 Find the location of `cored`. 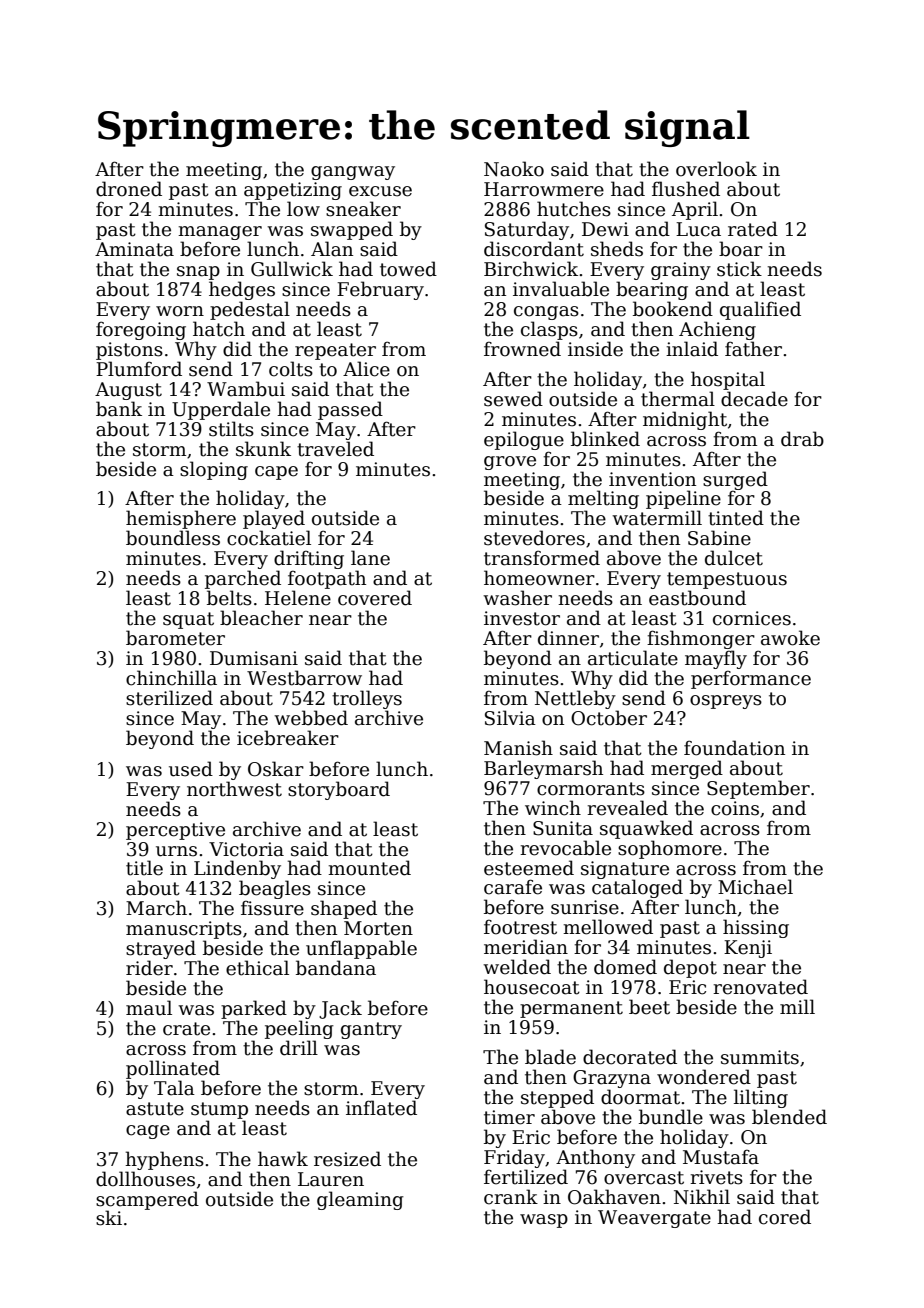

cored is located at coordinates (785, 1217).
